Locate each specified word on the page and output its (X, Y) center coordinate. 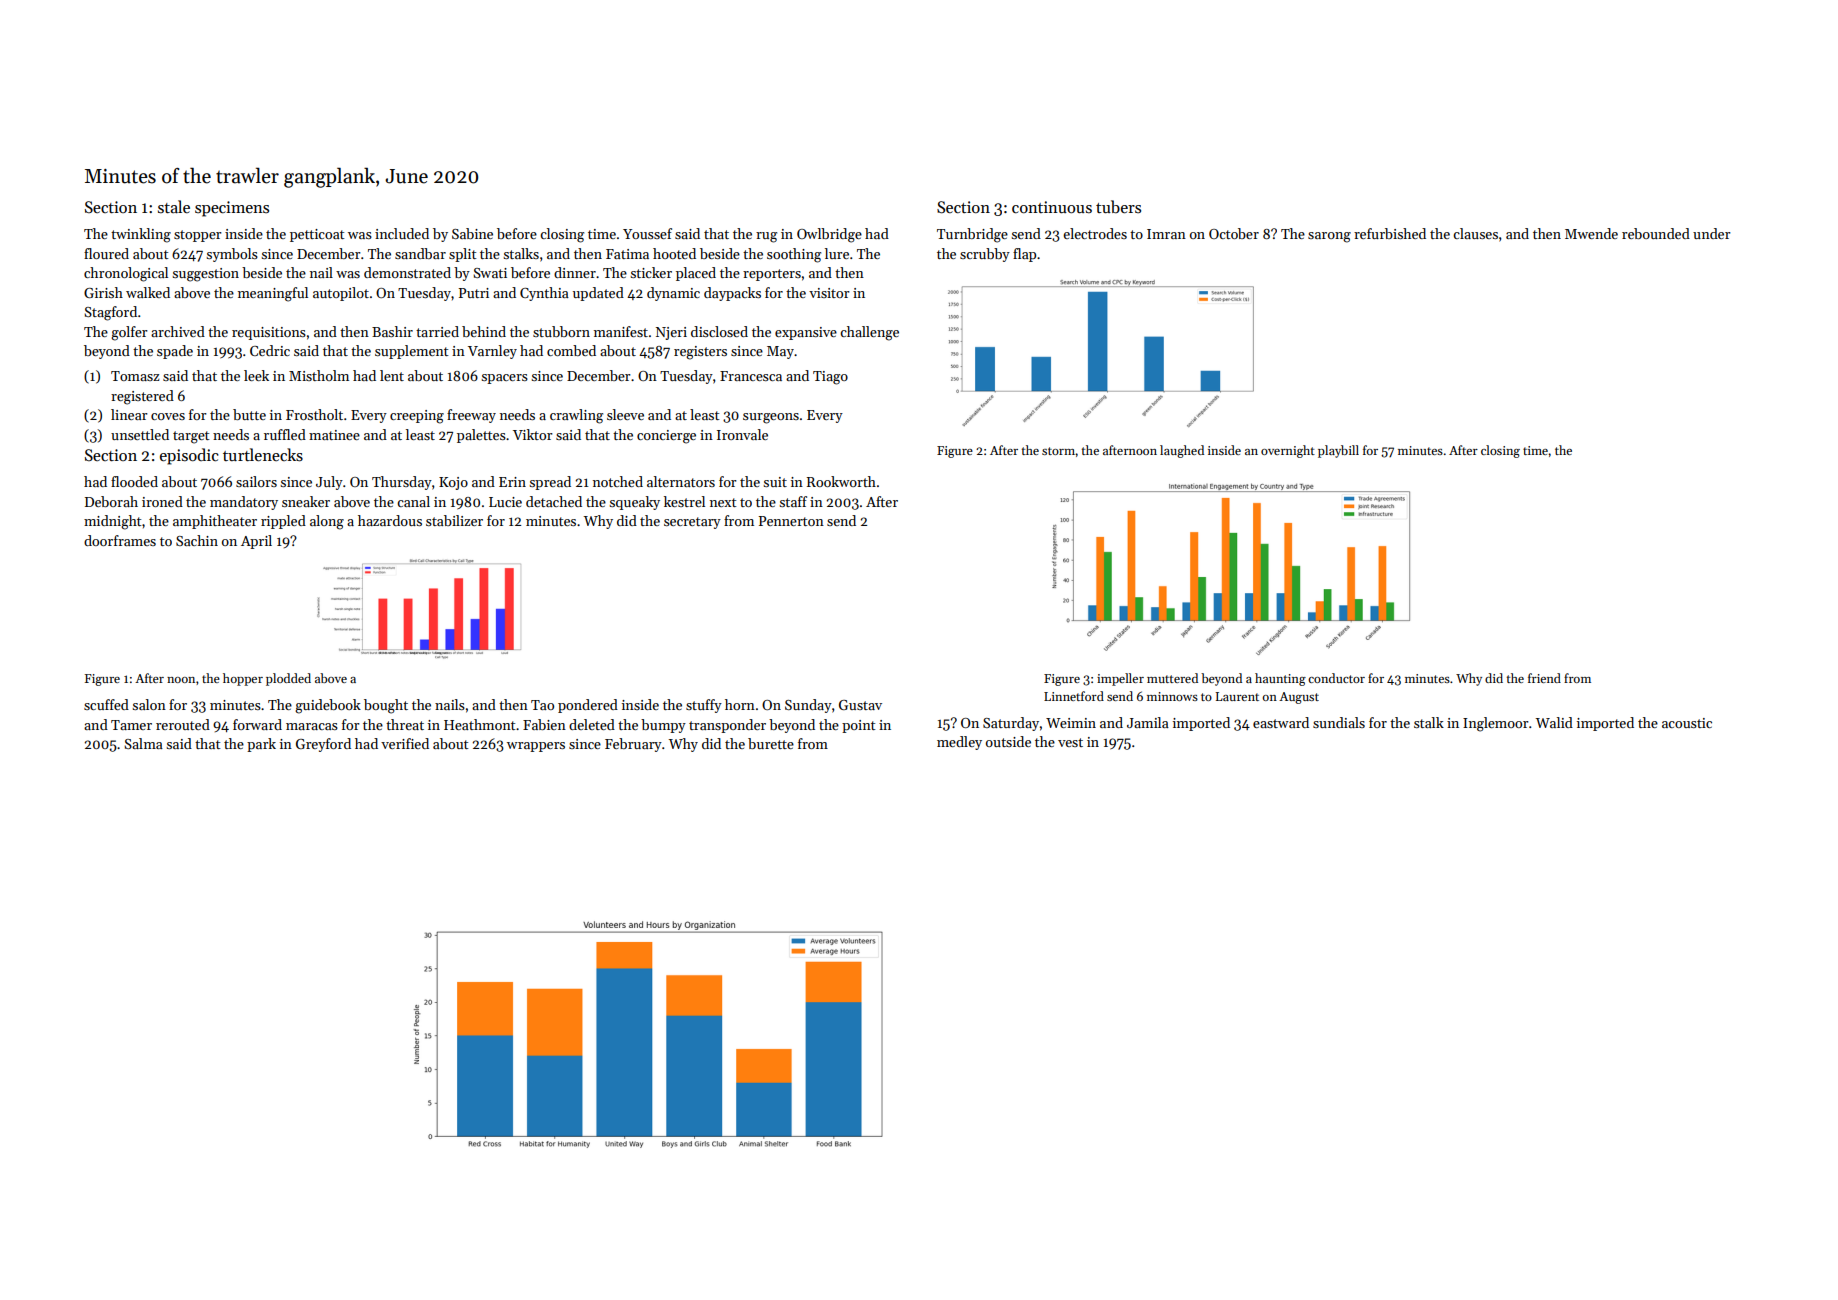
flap (1024, 255)
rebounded (1656, 233)
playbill (1338, 451)
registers (700, 353)
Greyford (323, 745)
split (463, 255)
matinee (334, 435)
